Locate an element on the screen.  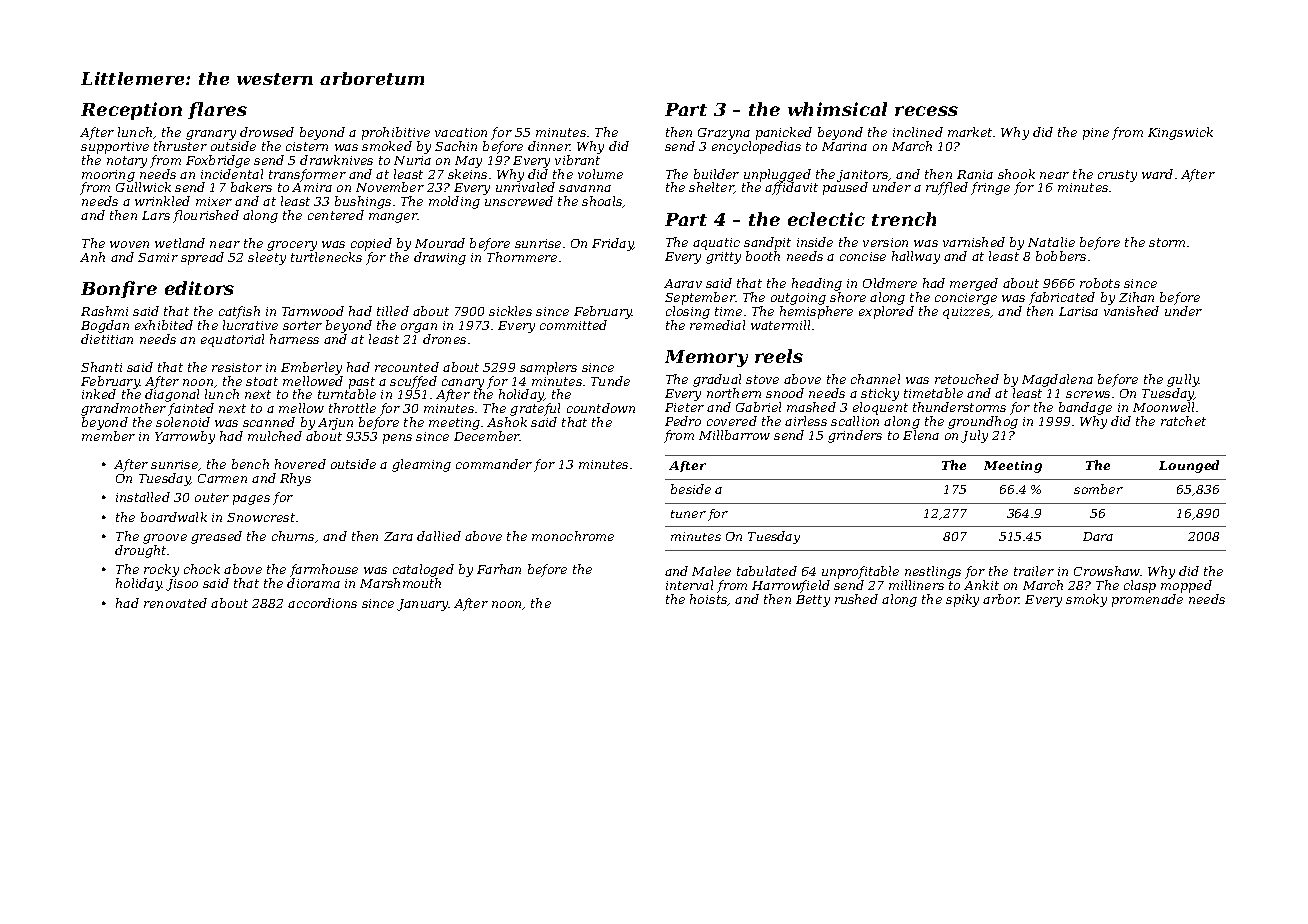
flares is located at coordinates (217, 110).
